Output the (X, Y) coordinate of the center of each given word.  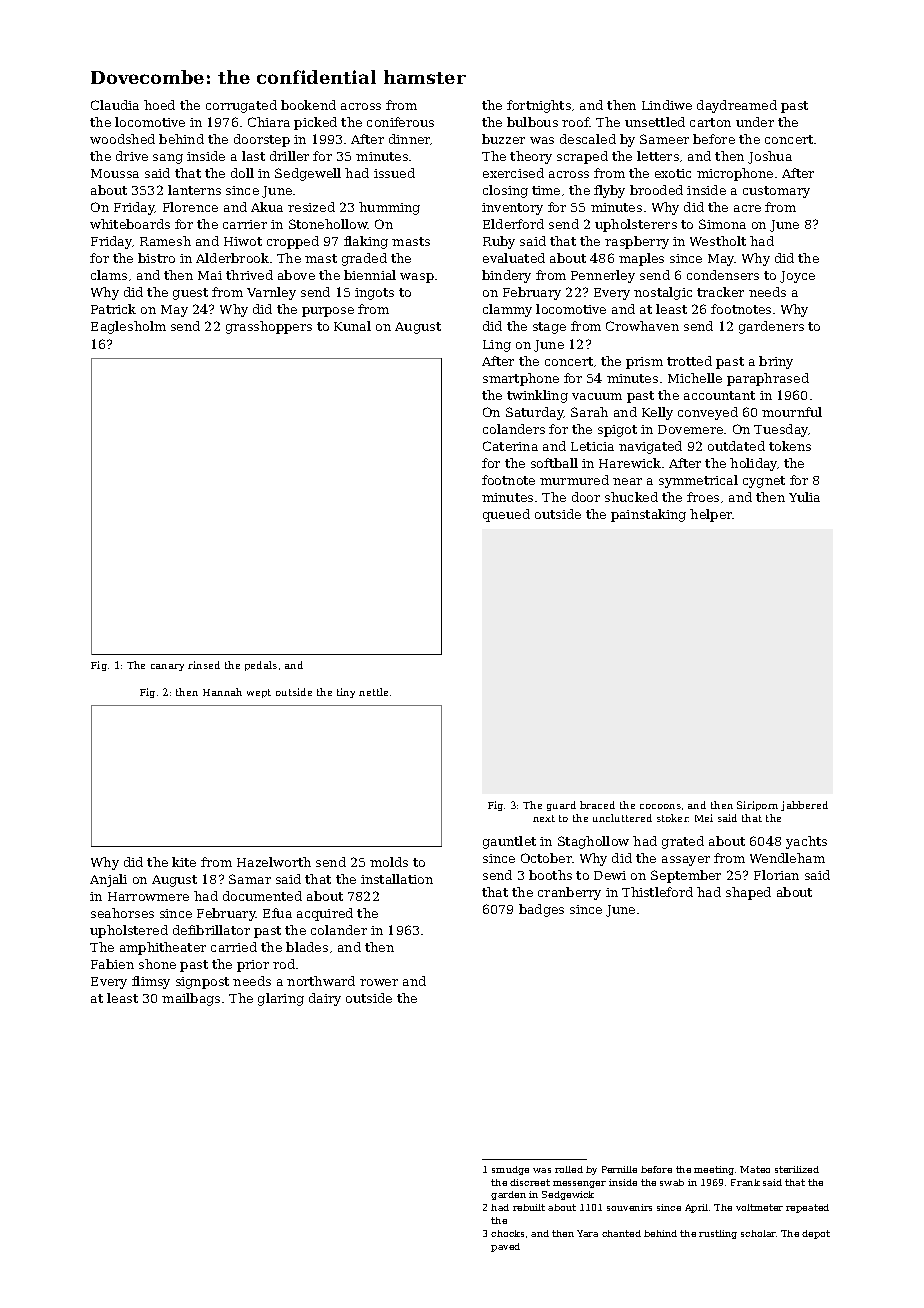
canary (167, 667)
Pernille (619, 1169)
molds (389, 862)
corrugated (241, 106)
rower (379, 982)
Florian (776, 875)
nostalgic (663, 293)
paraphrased (768, 379)
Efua (277, 913)
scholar (758, 1233)
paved (505, 1247)
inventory (512, 209)
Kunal (352, 326)
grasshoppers (269, 327)
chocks (507, 1233)
